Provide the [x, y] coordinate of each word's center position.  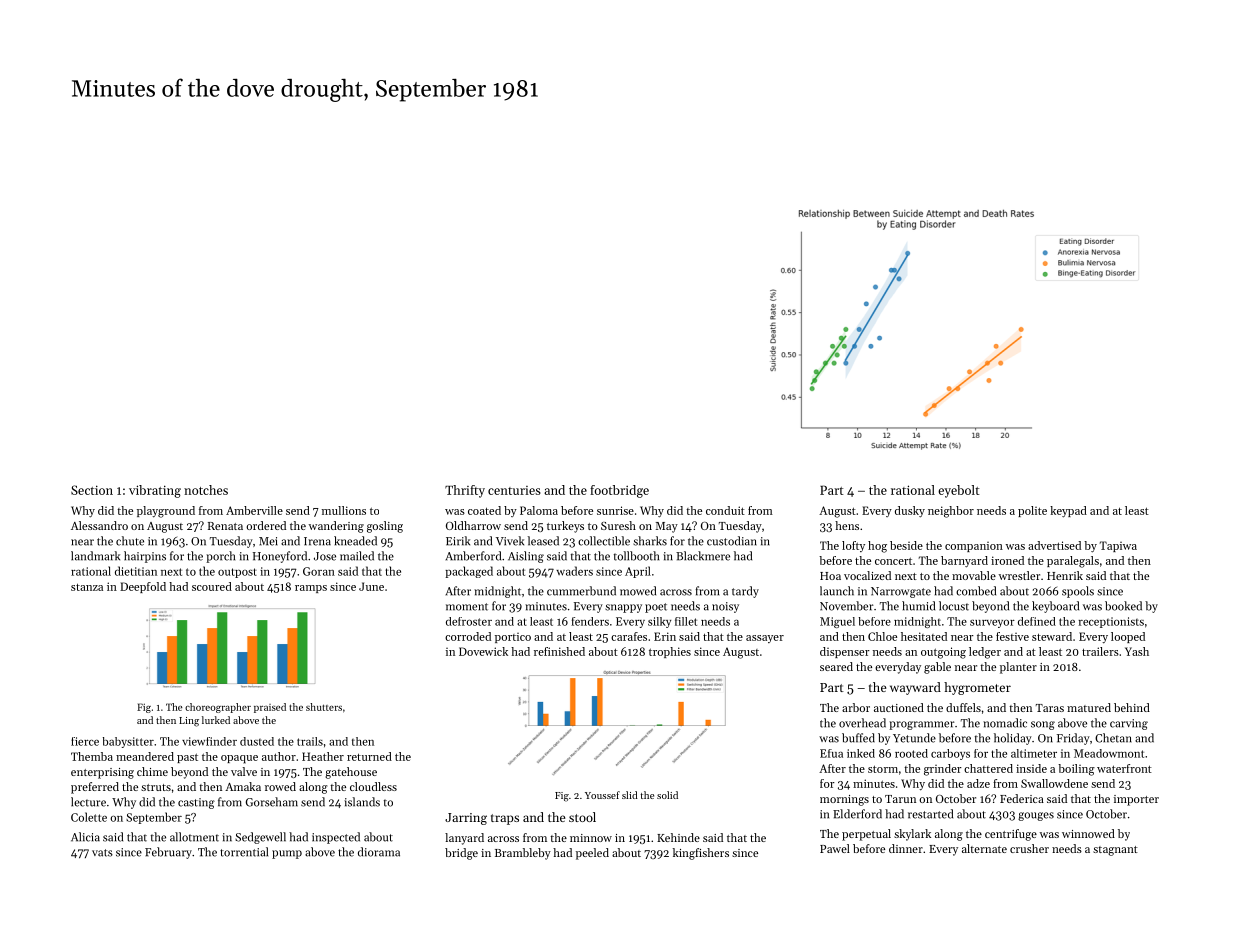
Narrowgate [901, 592]
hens [847, 525]
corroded [468, 636]
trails [310, 741]
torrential [244, 852]
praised [270, 708]
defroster [469, 621]
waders [574, 571]
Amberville [254, 510]
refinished [559, 651]
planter [1018, 668]
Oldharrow [473, 525]
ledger [985, 653]
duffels [963, 707]
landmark [95, 556]
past [187, 758]
